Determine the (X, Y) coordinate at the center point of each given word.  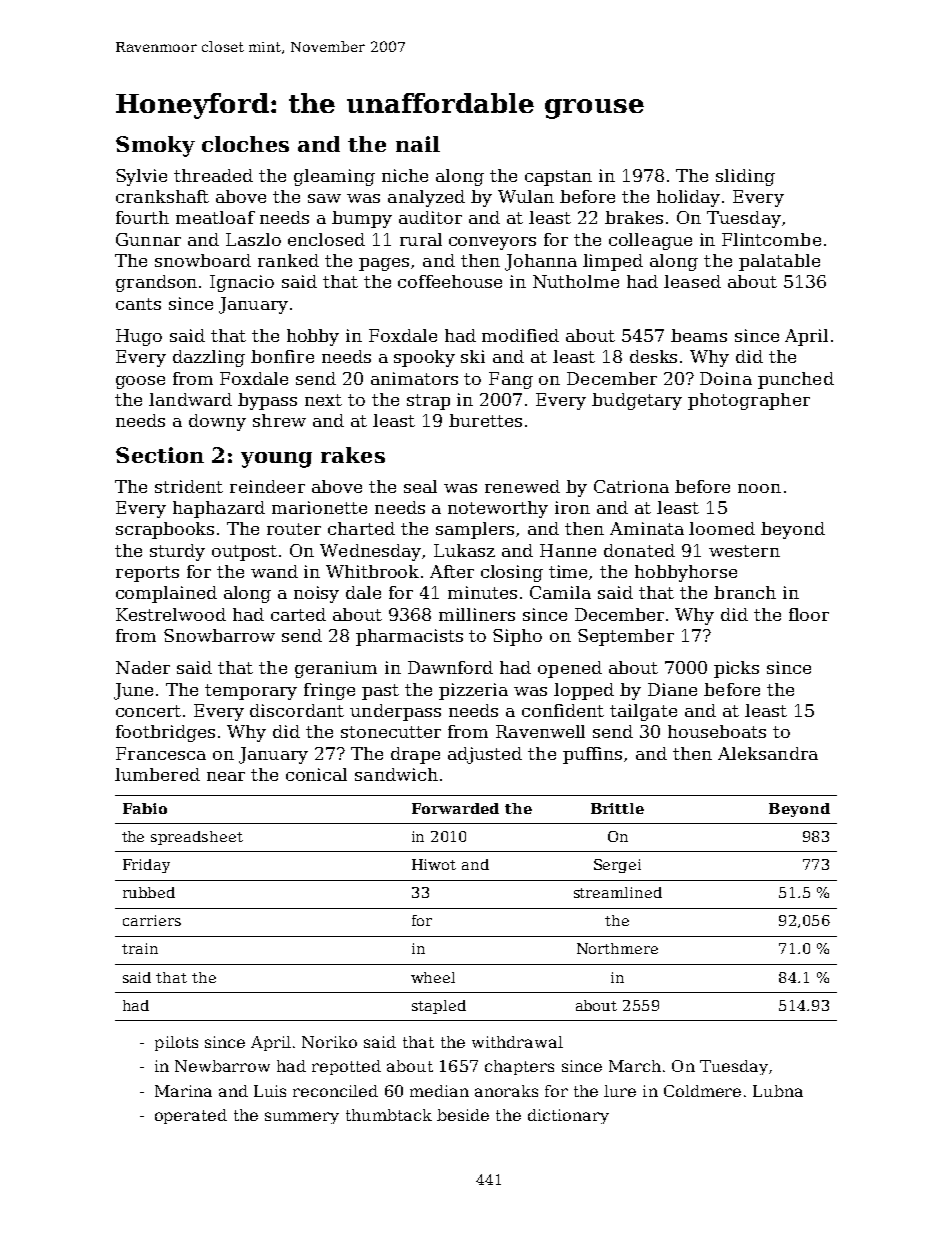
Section (160, 455)
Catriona (631, 486)
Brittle (617, 808)
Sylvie (141, 177)
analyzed (426, 198)
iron (572, 507)
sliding (745, 177)
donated (639, 550)
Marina (183, 1091)
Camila (560, 592)
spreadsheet (197, 838)
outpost (244, 553)
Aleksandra (768, 753)
